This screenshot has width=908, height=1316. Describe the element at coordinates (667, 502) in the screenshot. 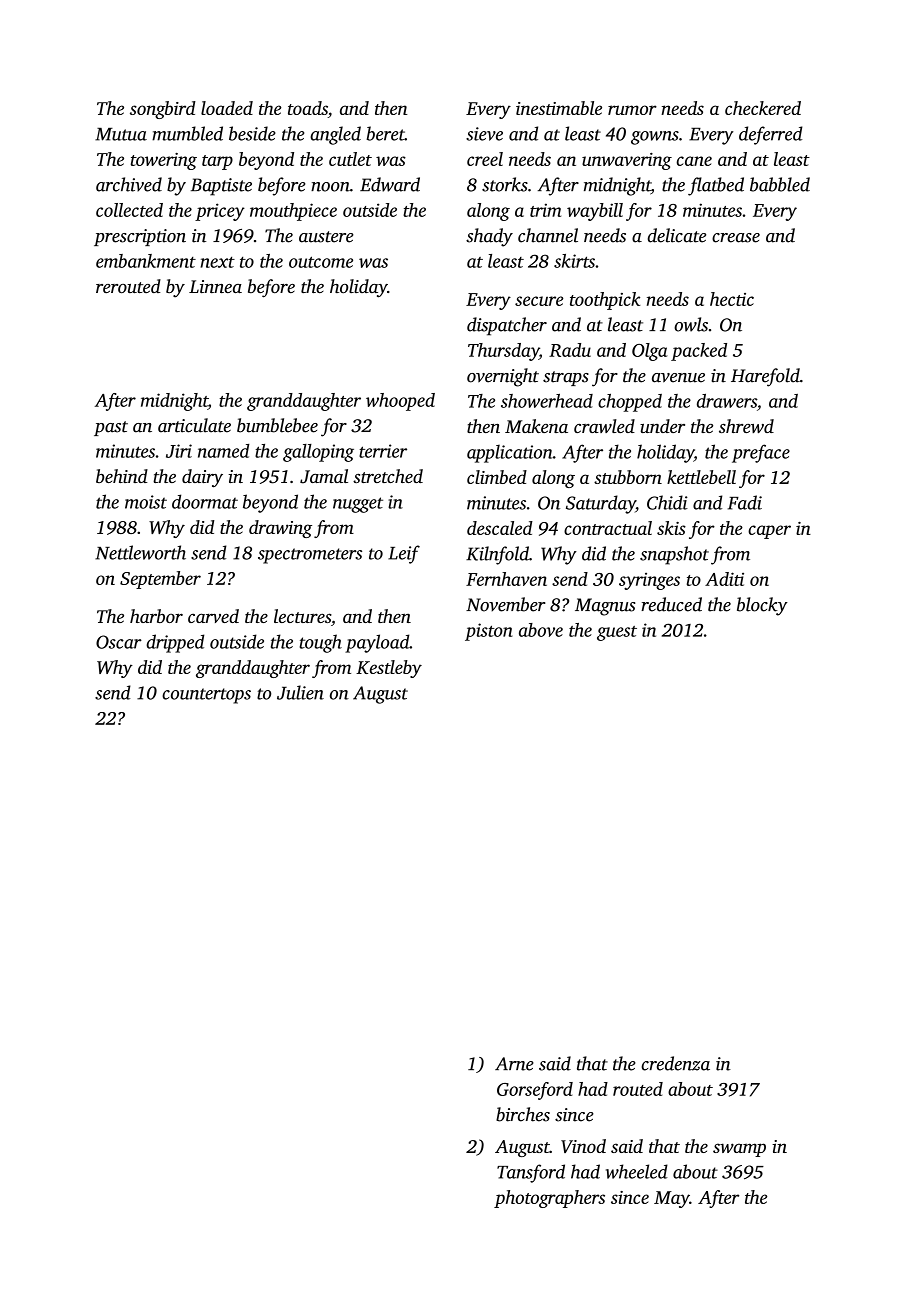

I see `Chidi` at that location.
